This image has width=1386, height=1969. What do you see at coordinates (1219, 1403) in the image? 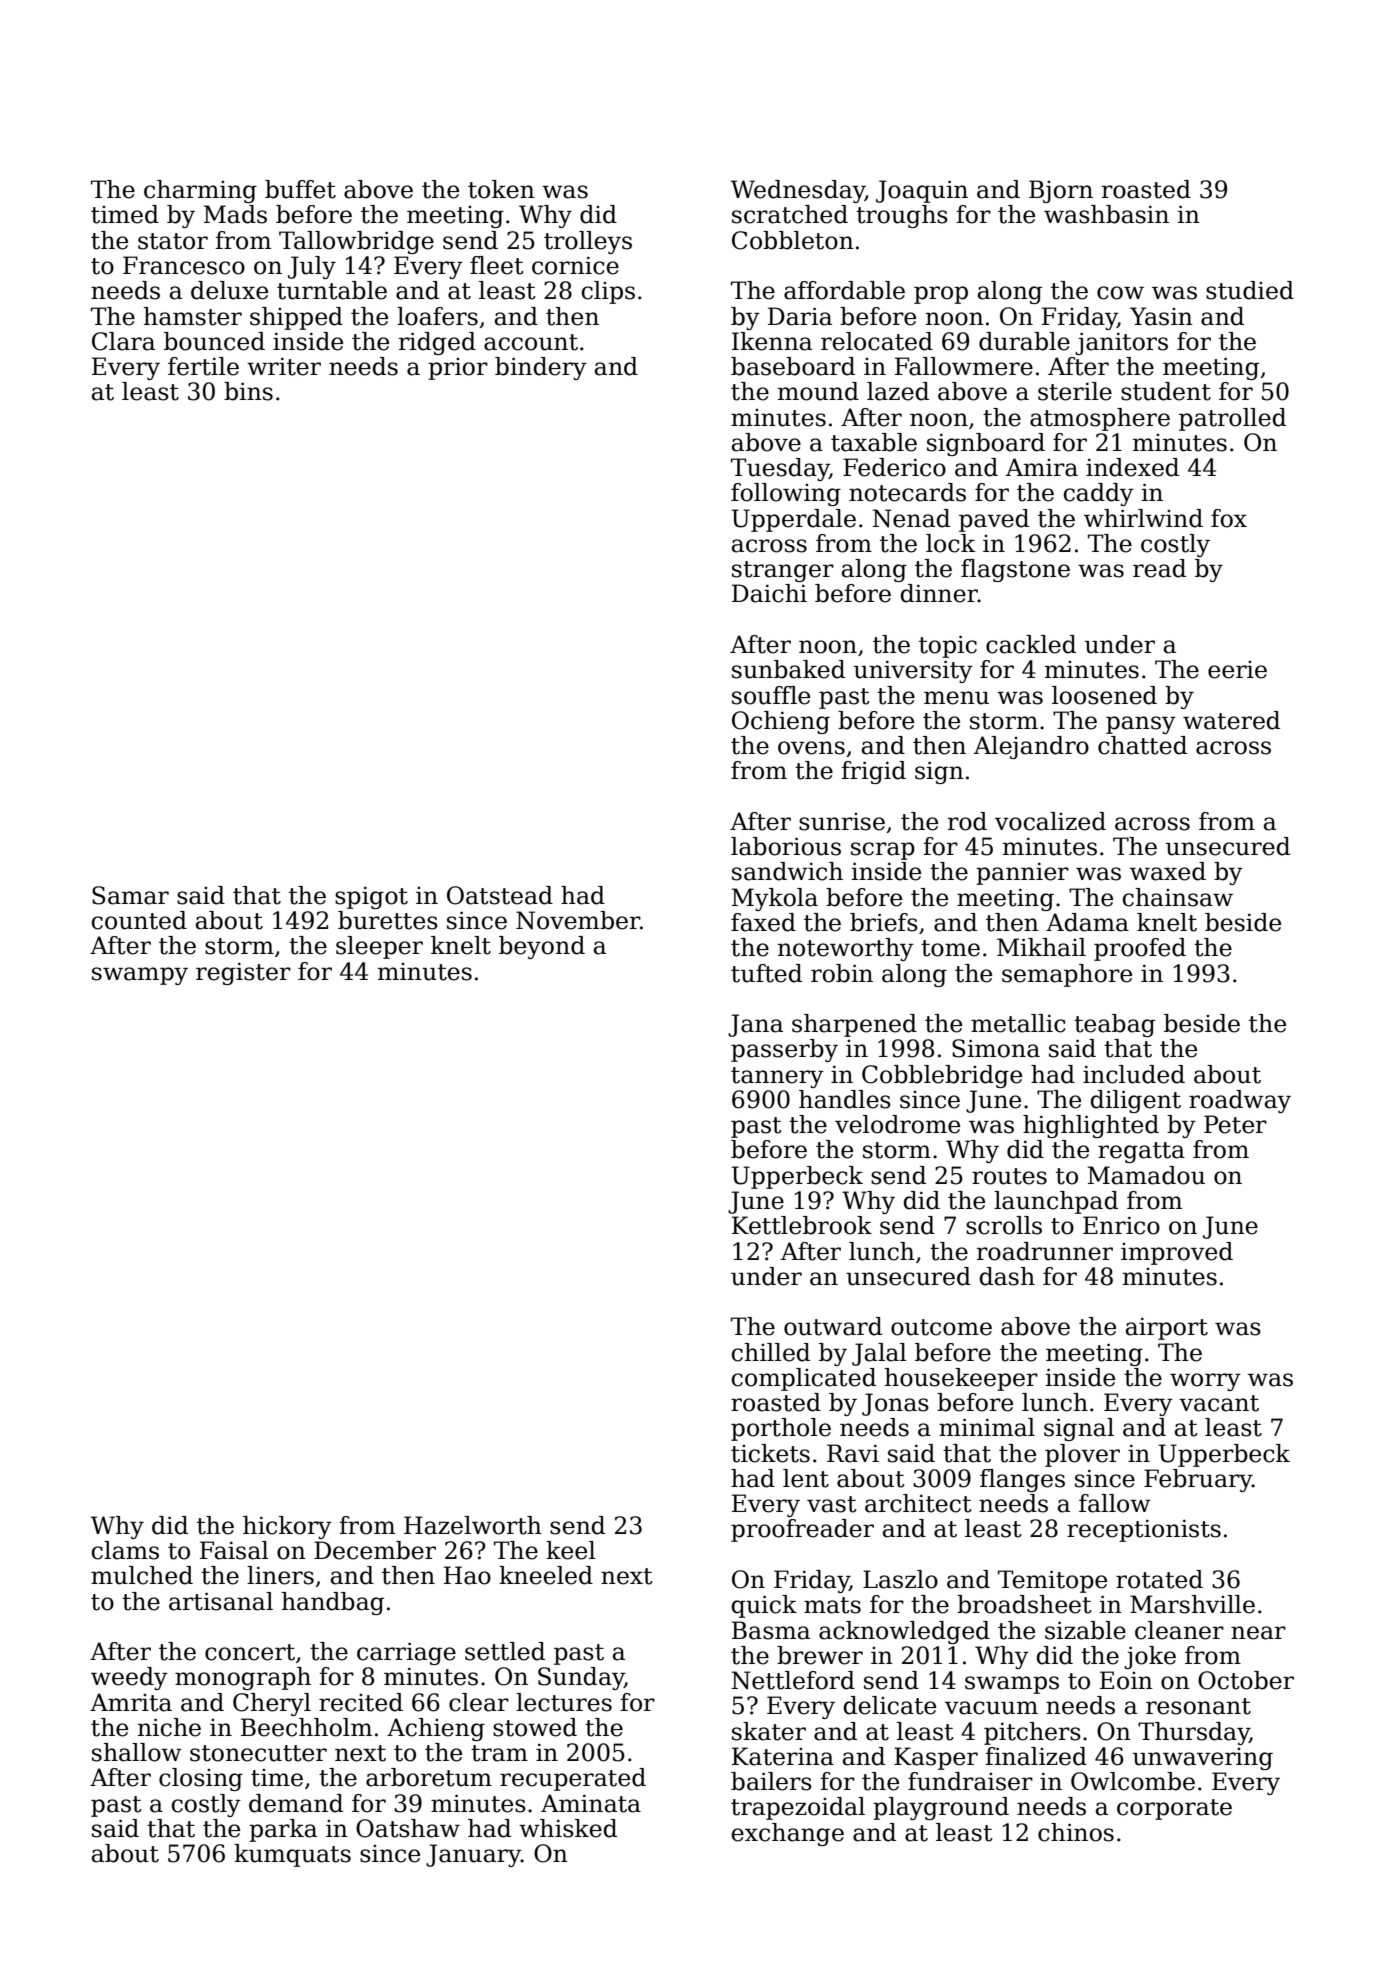
I see `vacant` at bounding box center [1219, 1403].
